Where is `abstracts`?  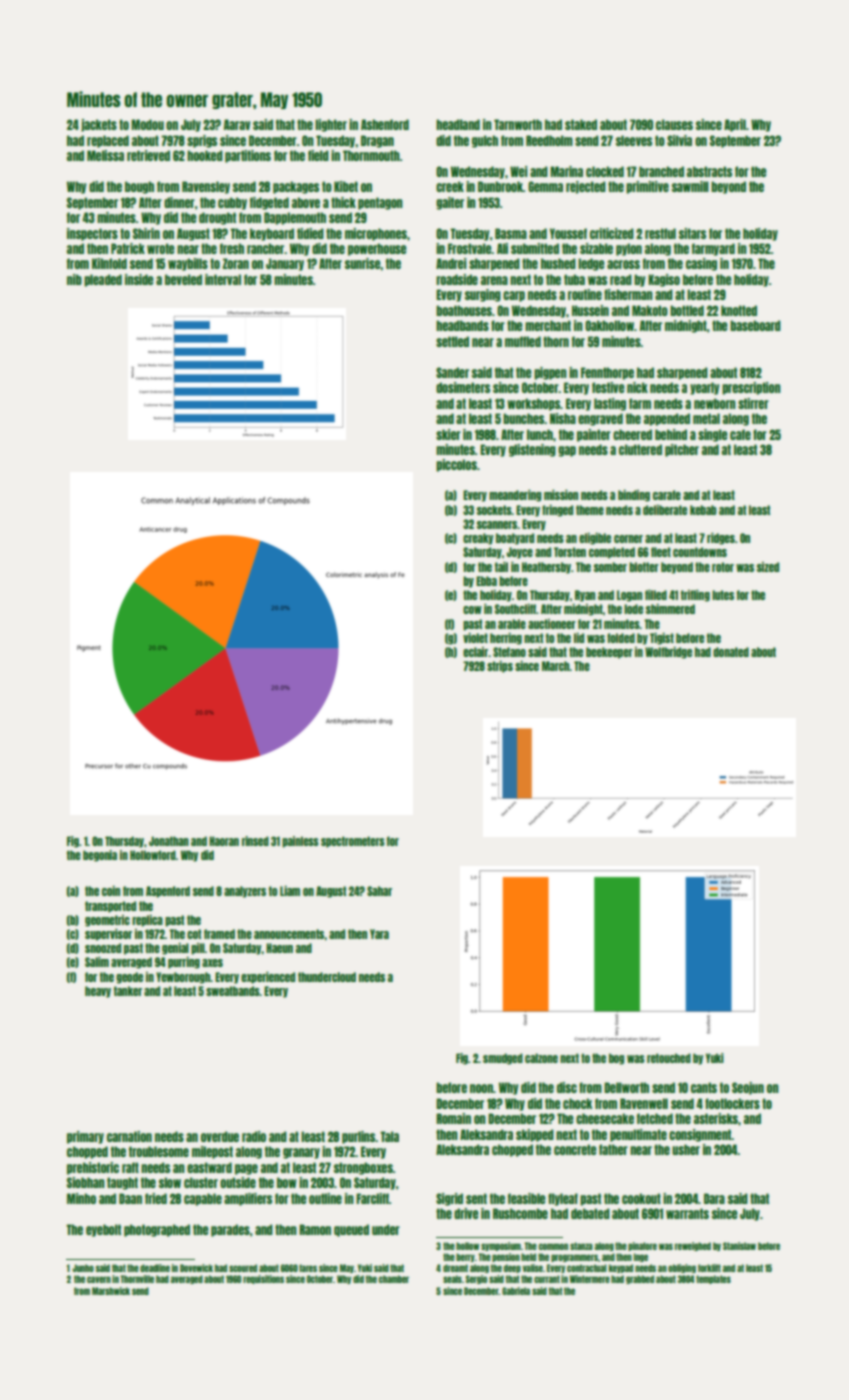
abstracts is located at coordinates (709, 171).
